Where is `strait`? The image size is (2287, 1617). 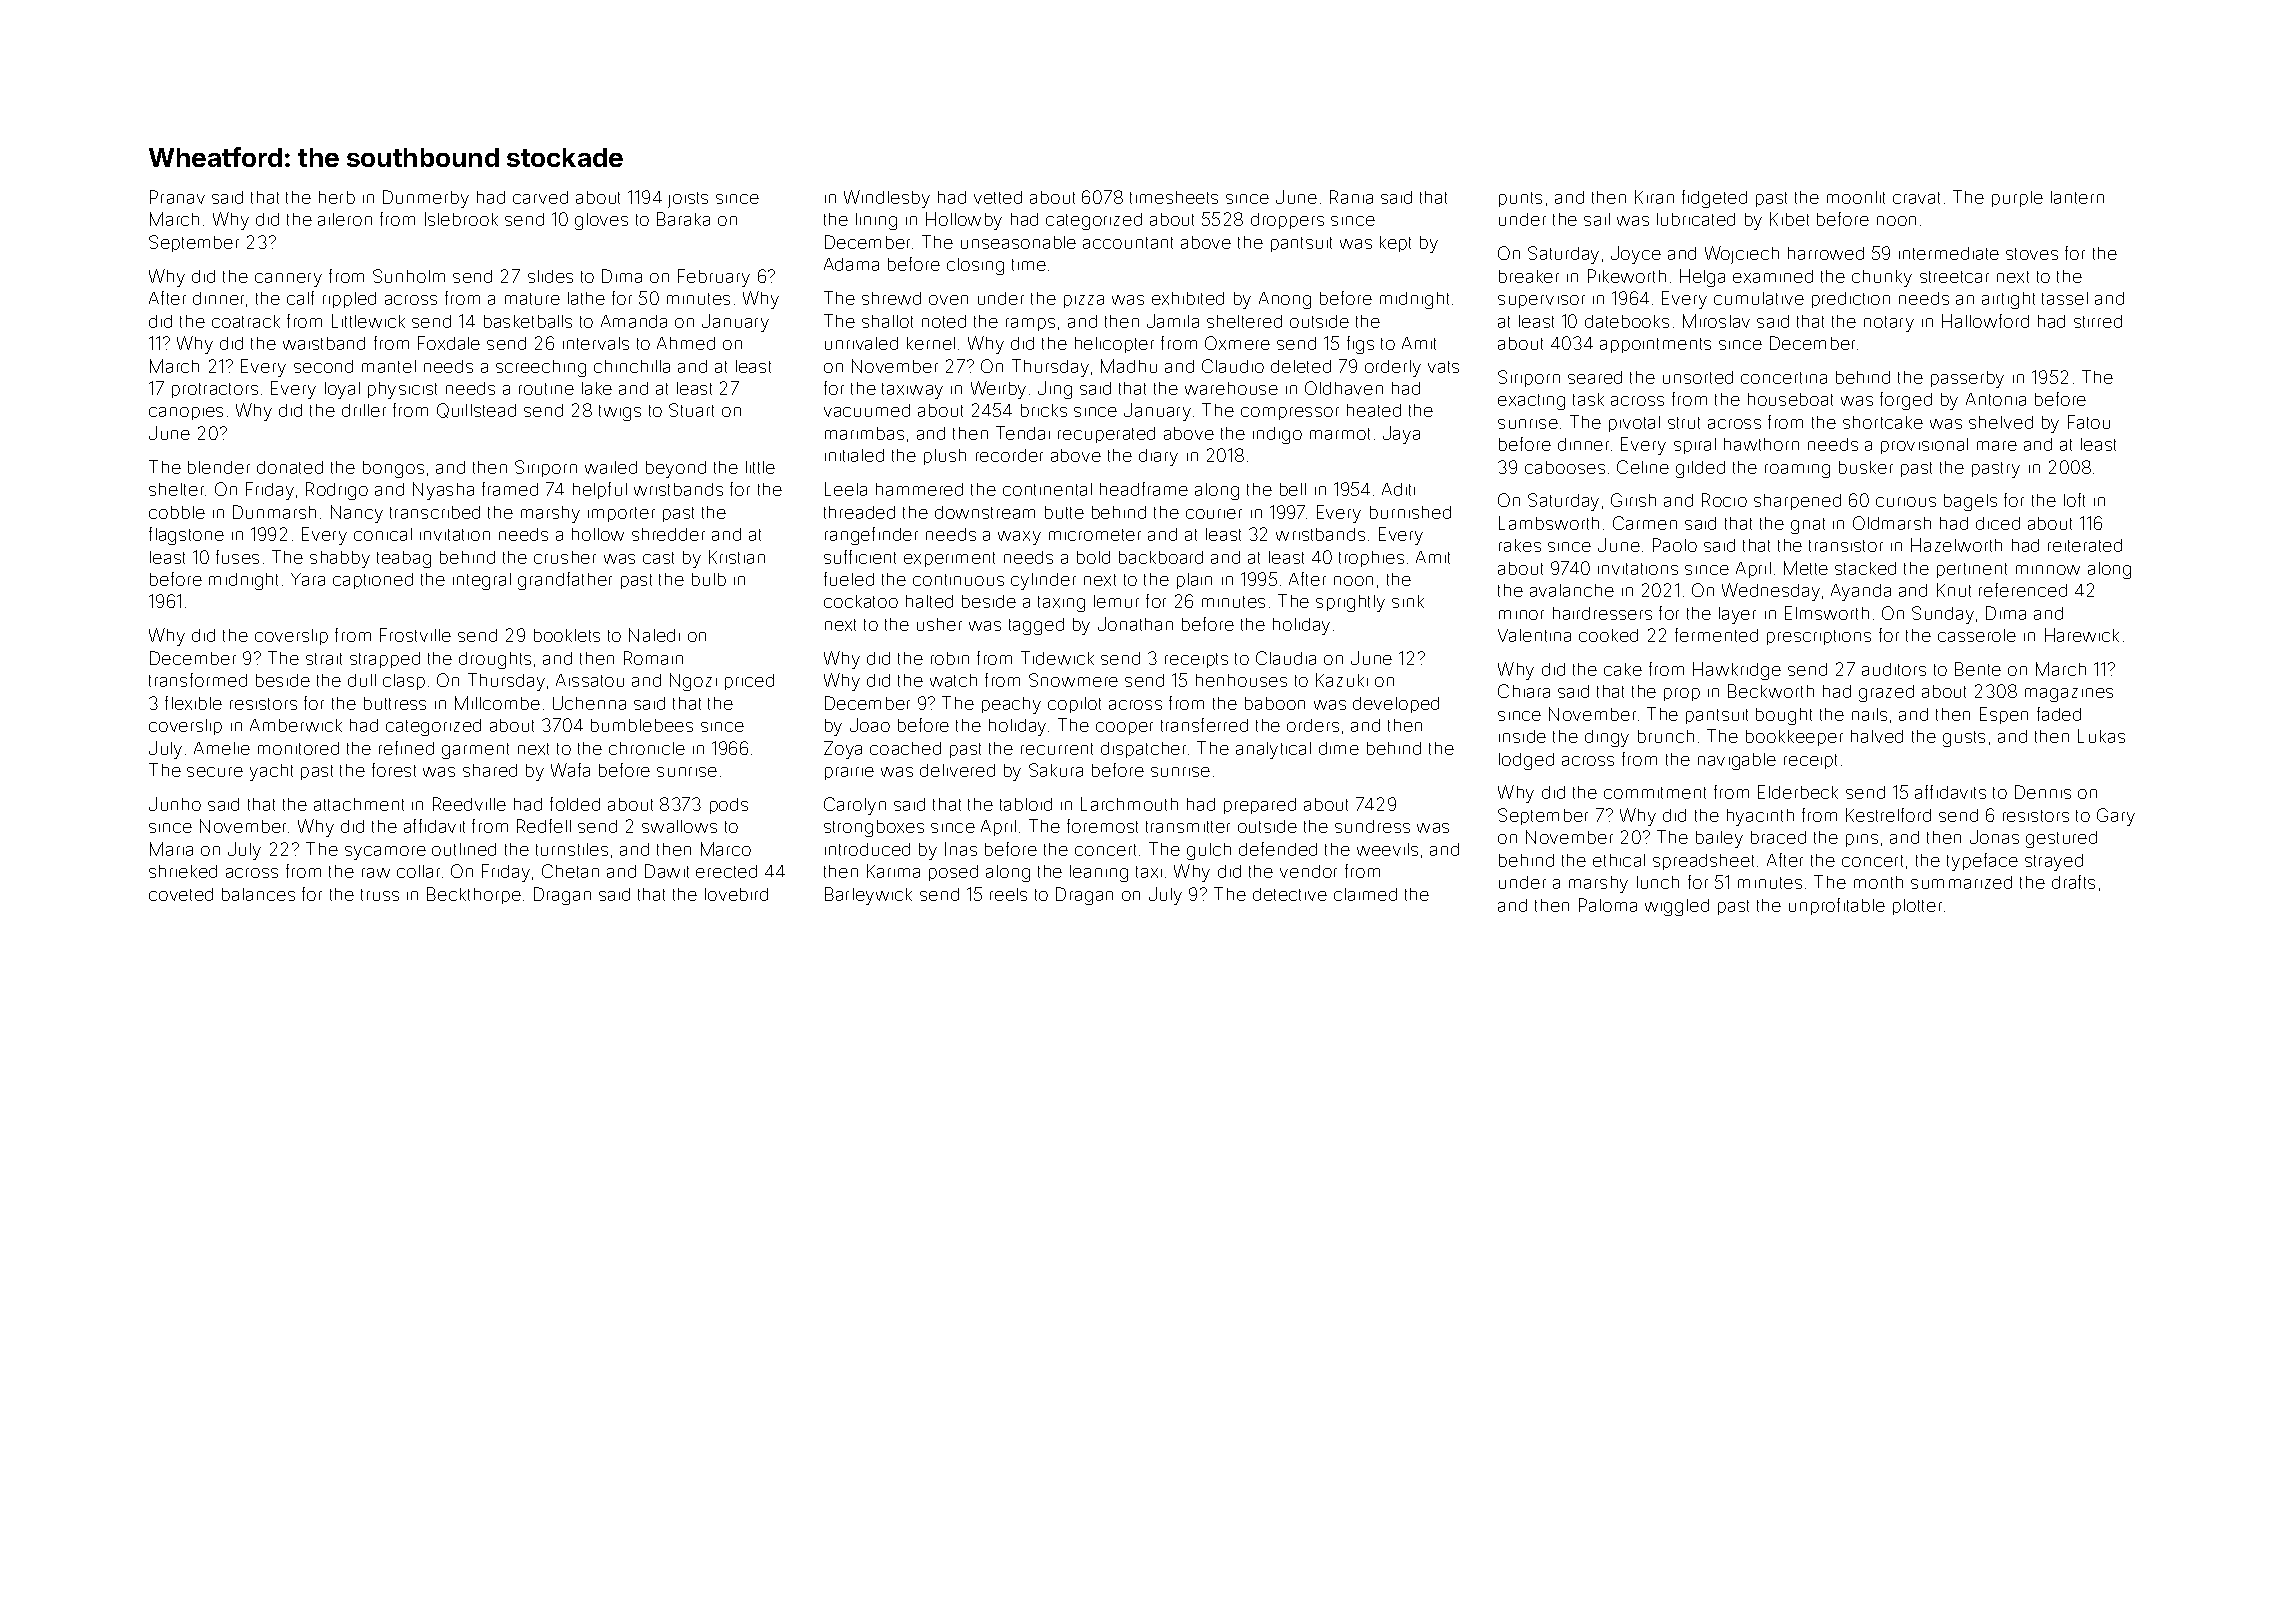 strait is located at coordinates (324, 659).
